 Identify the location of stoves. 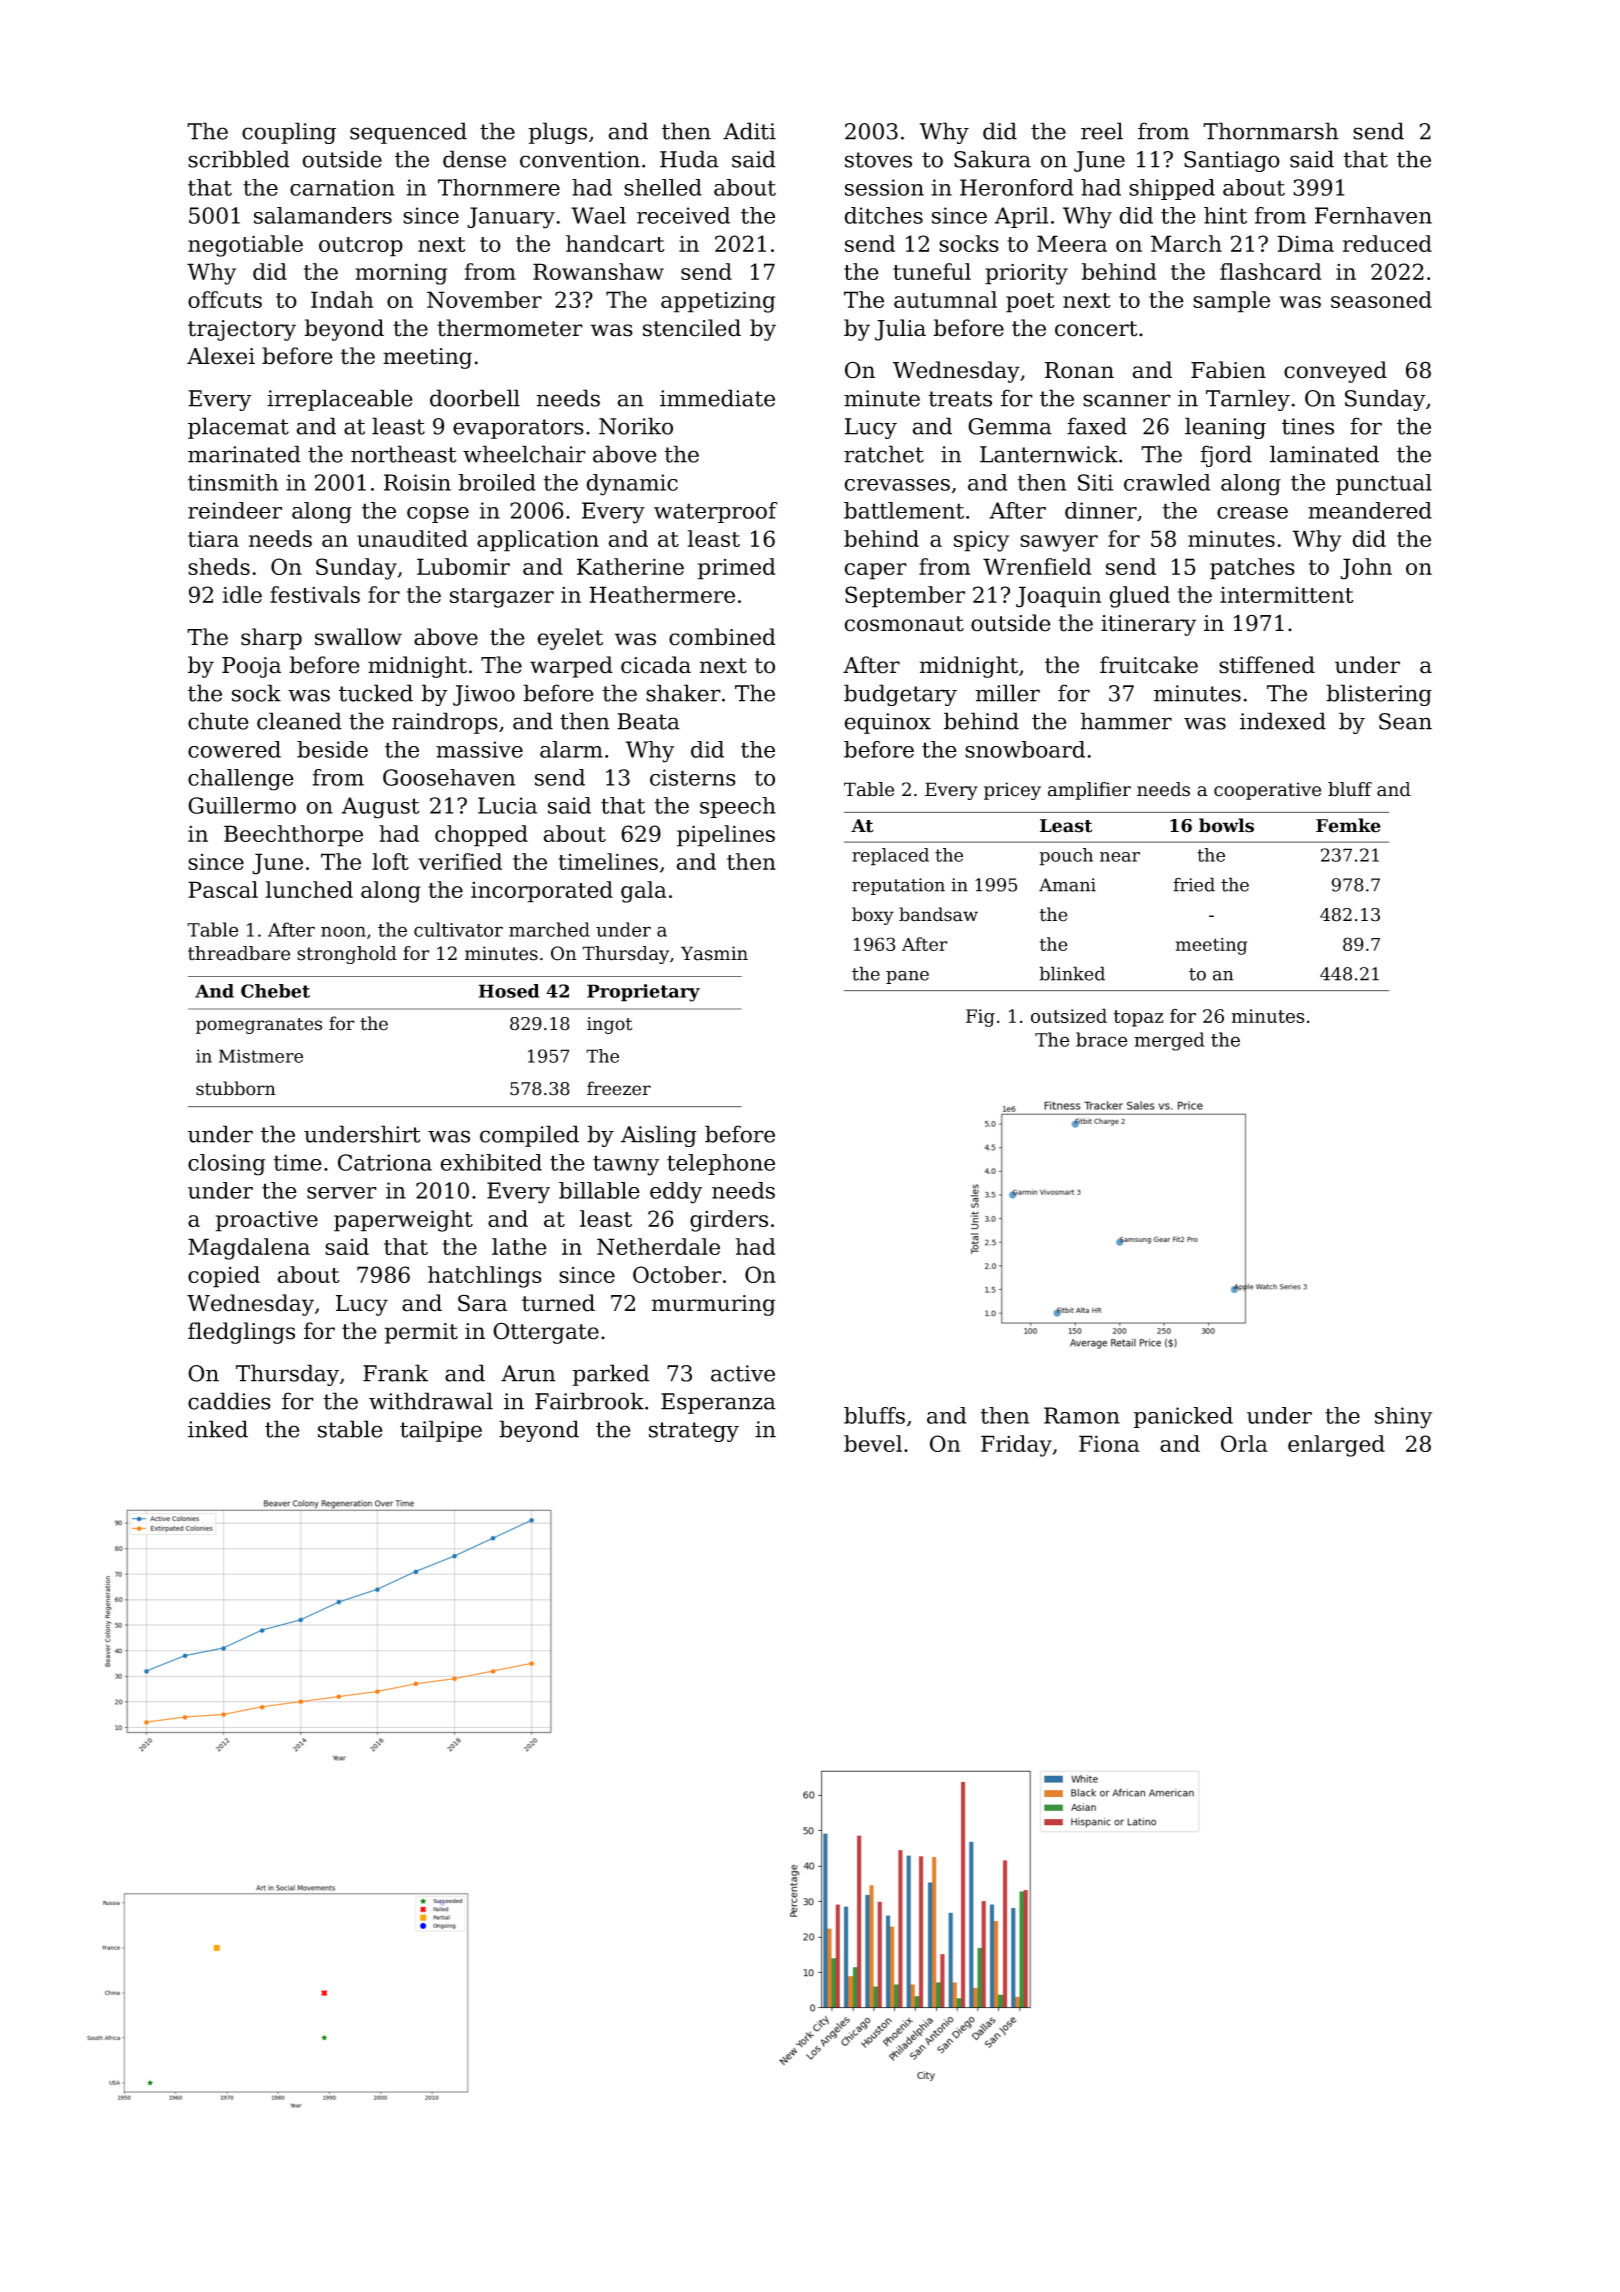
(878, 160).
